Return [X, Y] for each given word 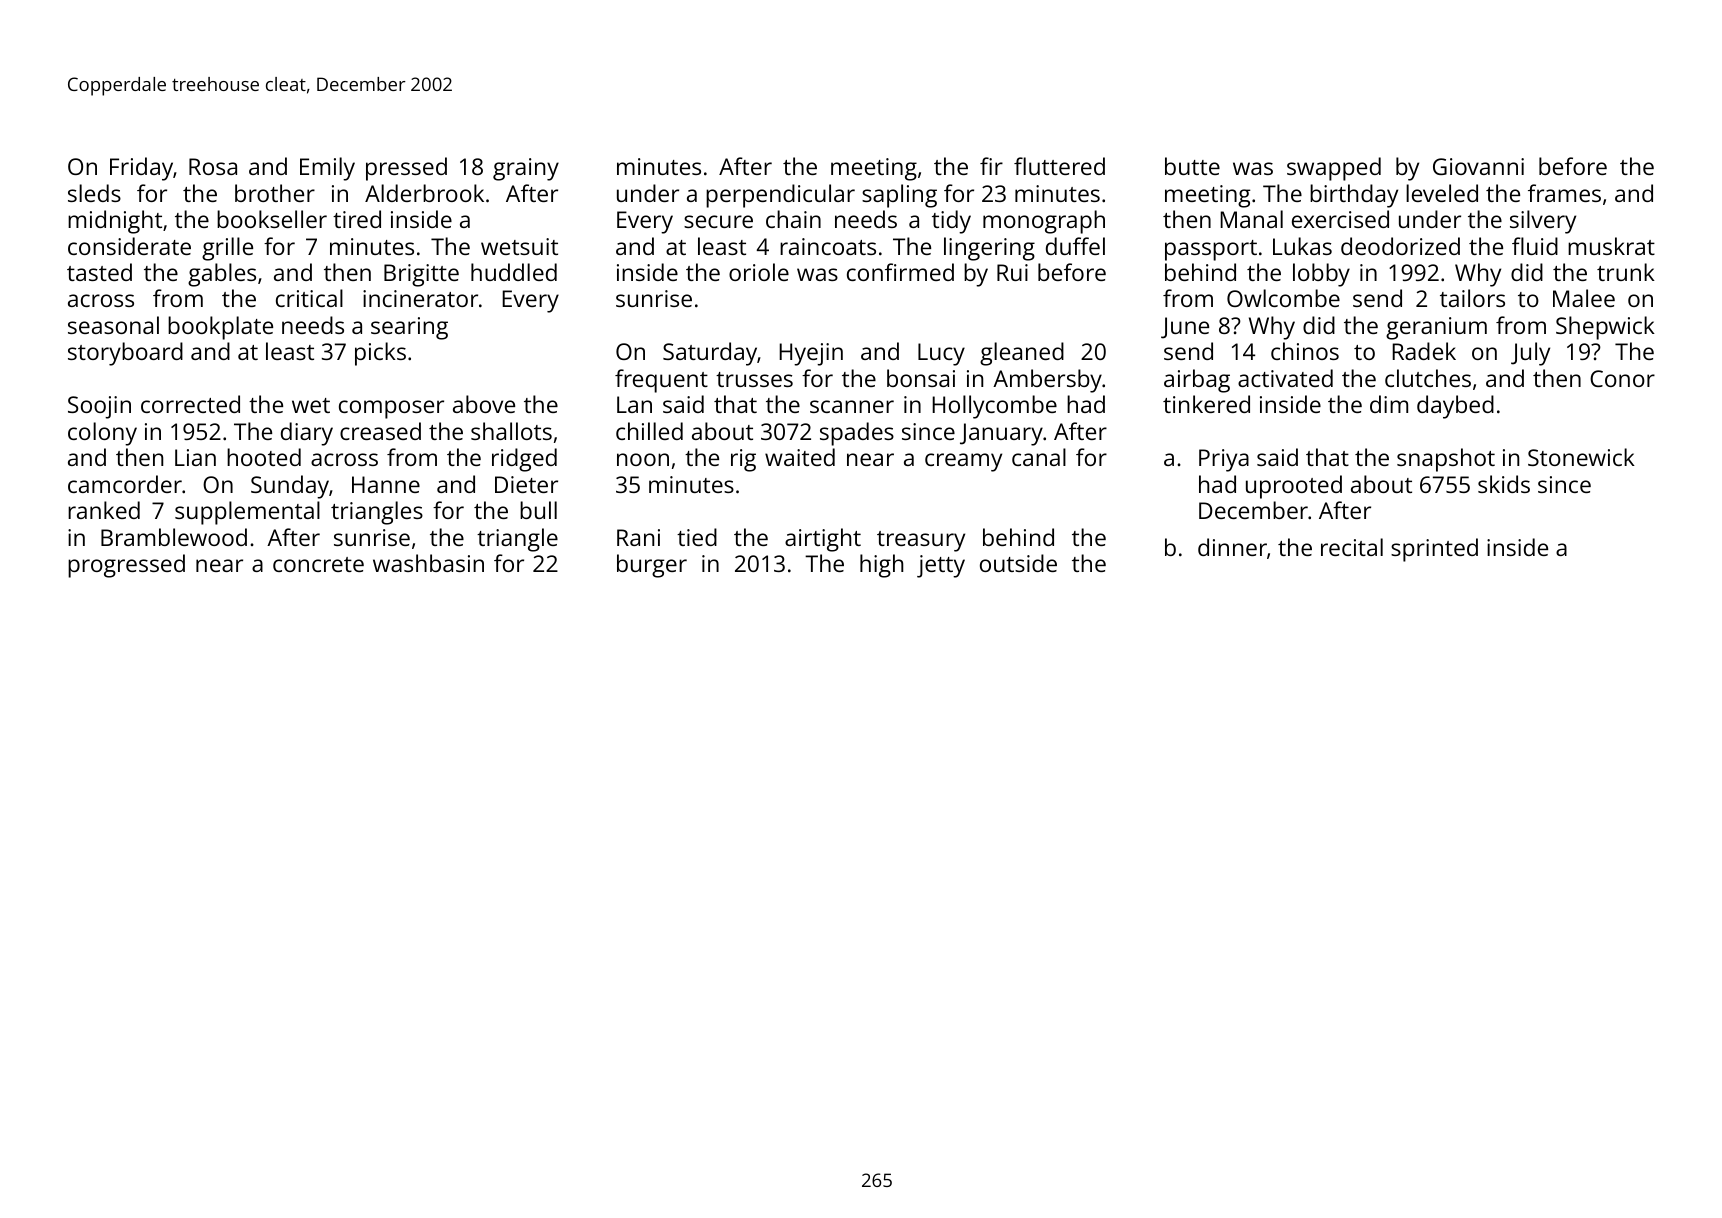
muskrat [1611, 246]
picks [380, 354]
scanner [852, 406]
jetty [941, 566]
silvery [1543, 222]
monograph [1044, 222]
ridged [524, 460]
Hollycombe [994, 407]
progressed [126, 566]
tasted [99, 272]
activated [1285, 378]
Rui [1012, 272]
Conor [1622, 378]
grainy [526, 169]
